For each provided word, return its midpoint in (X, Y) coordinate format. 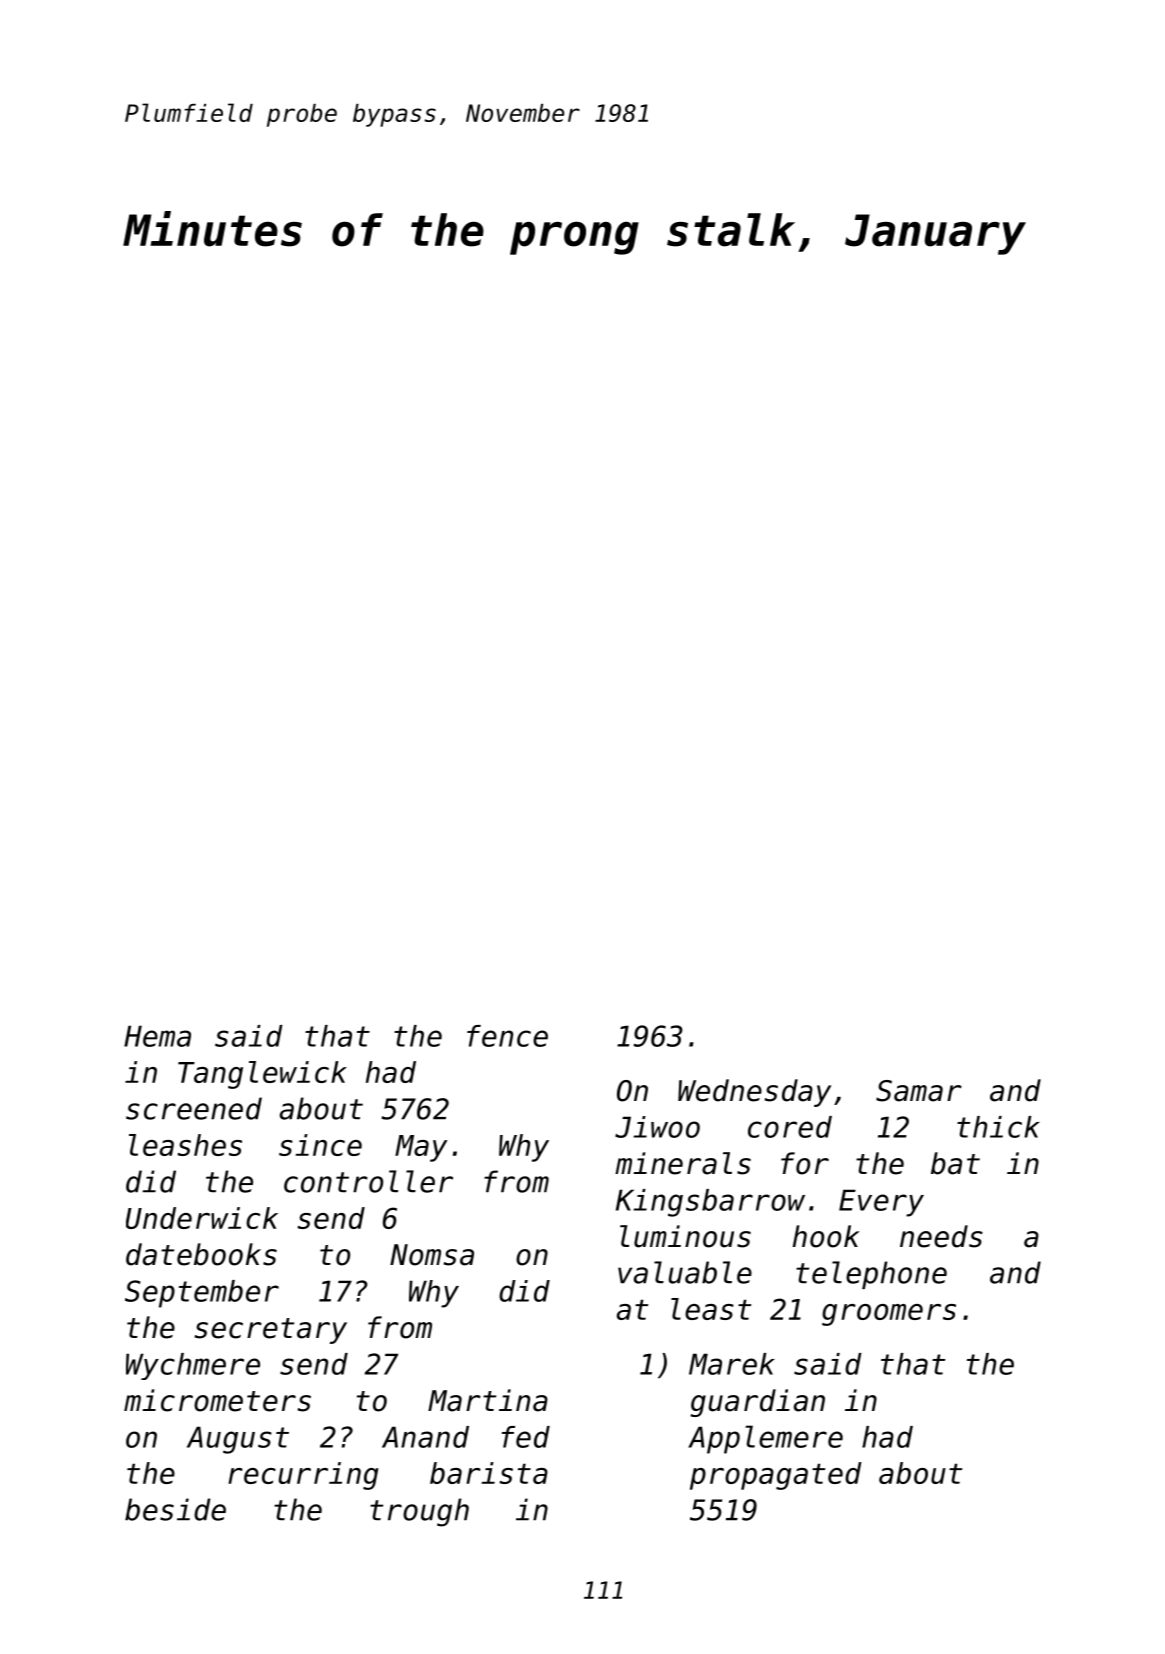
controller (368, 1181)
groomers (889, 1315)
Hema (157, 1036)
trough (419, 1512)
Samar (919, 1091)
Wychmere (193, 1366)
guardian (757, 1403)
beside (175, 1509)
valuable (685, 1272)
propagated (776, 1476)
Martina (488, 1400)
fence (507, 1036)
